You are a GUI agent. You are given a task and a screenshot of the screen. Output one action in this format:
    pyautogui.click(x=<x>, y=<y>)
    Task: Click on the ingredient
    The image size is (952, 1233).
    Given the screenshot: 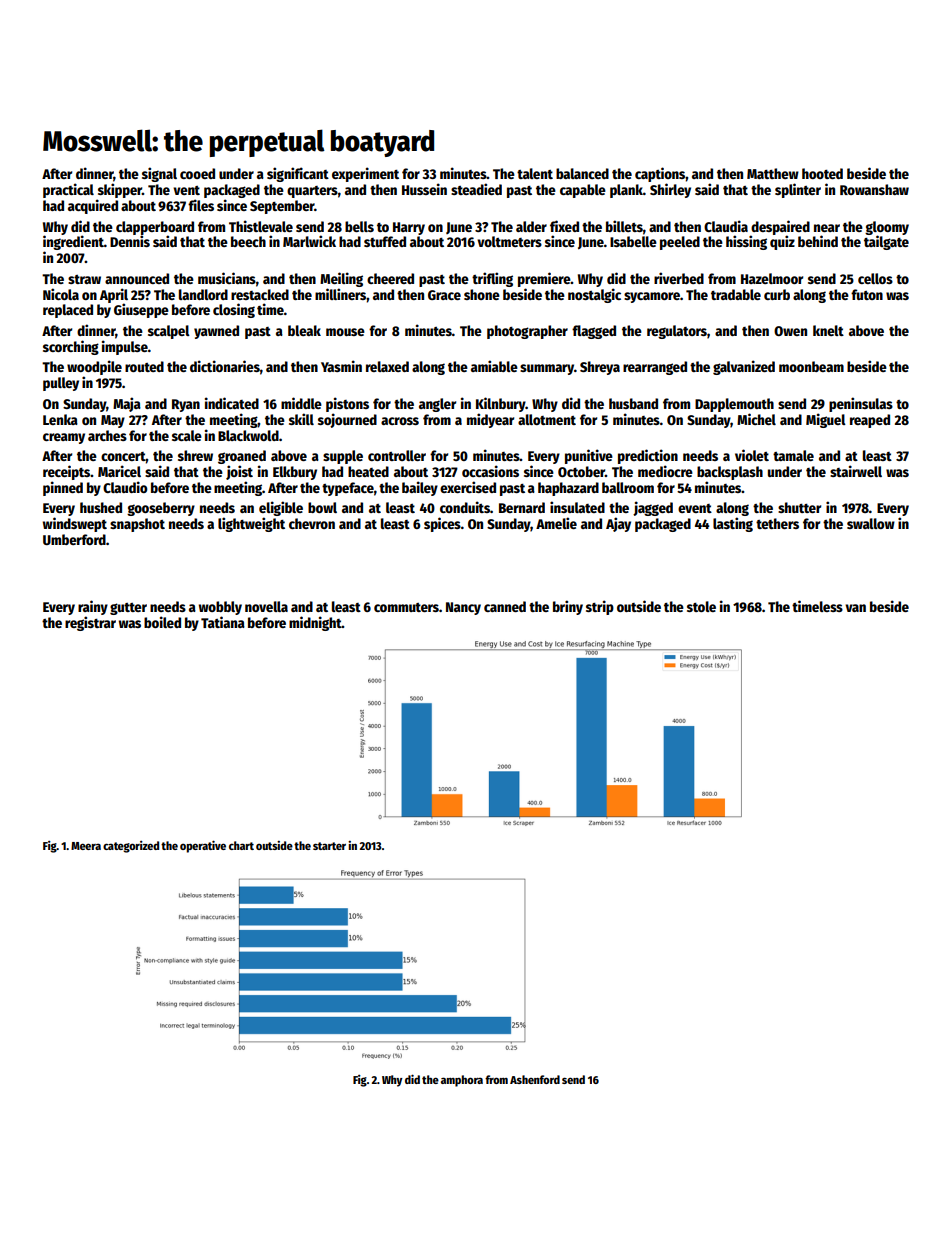 What is the action you would take?
    pyautogui.click(x=73, y=242)
